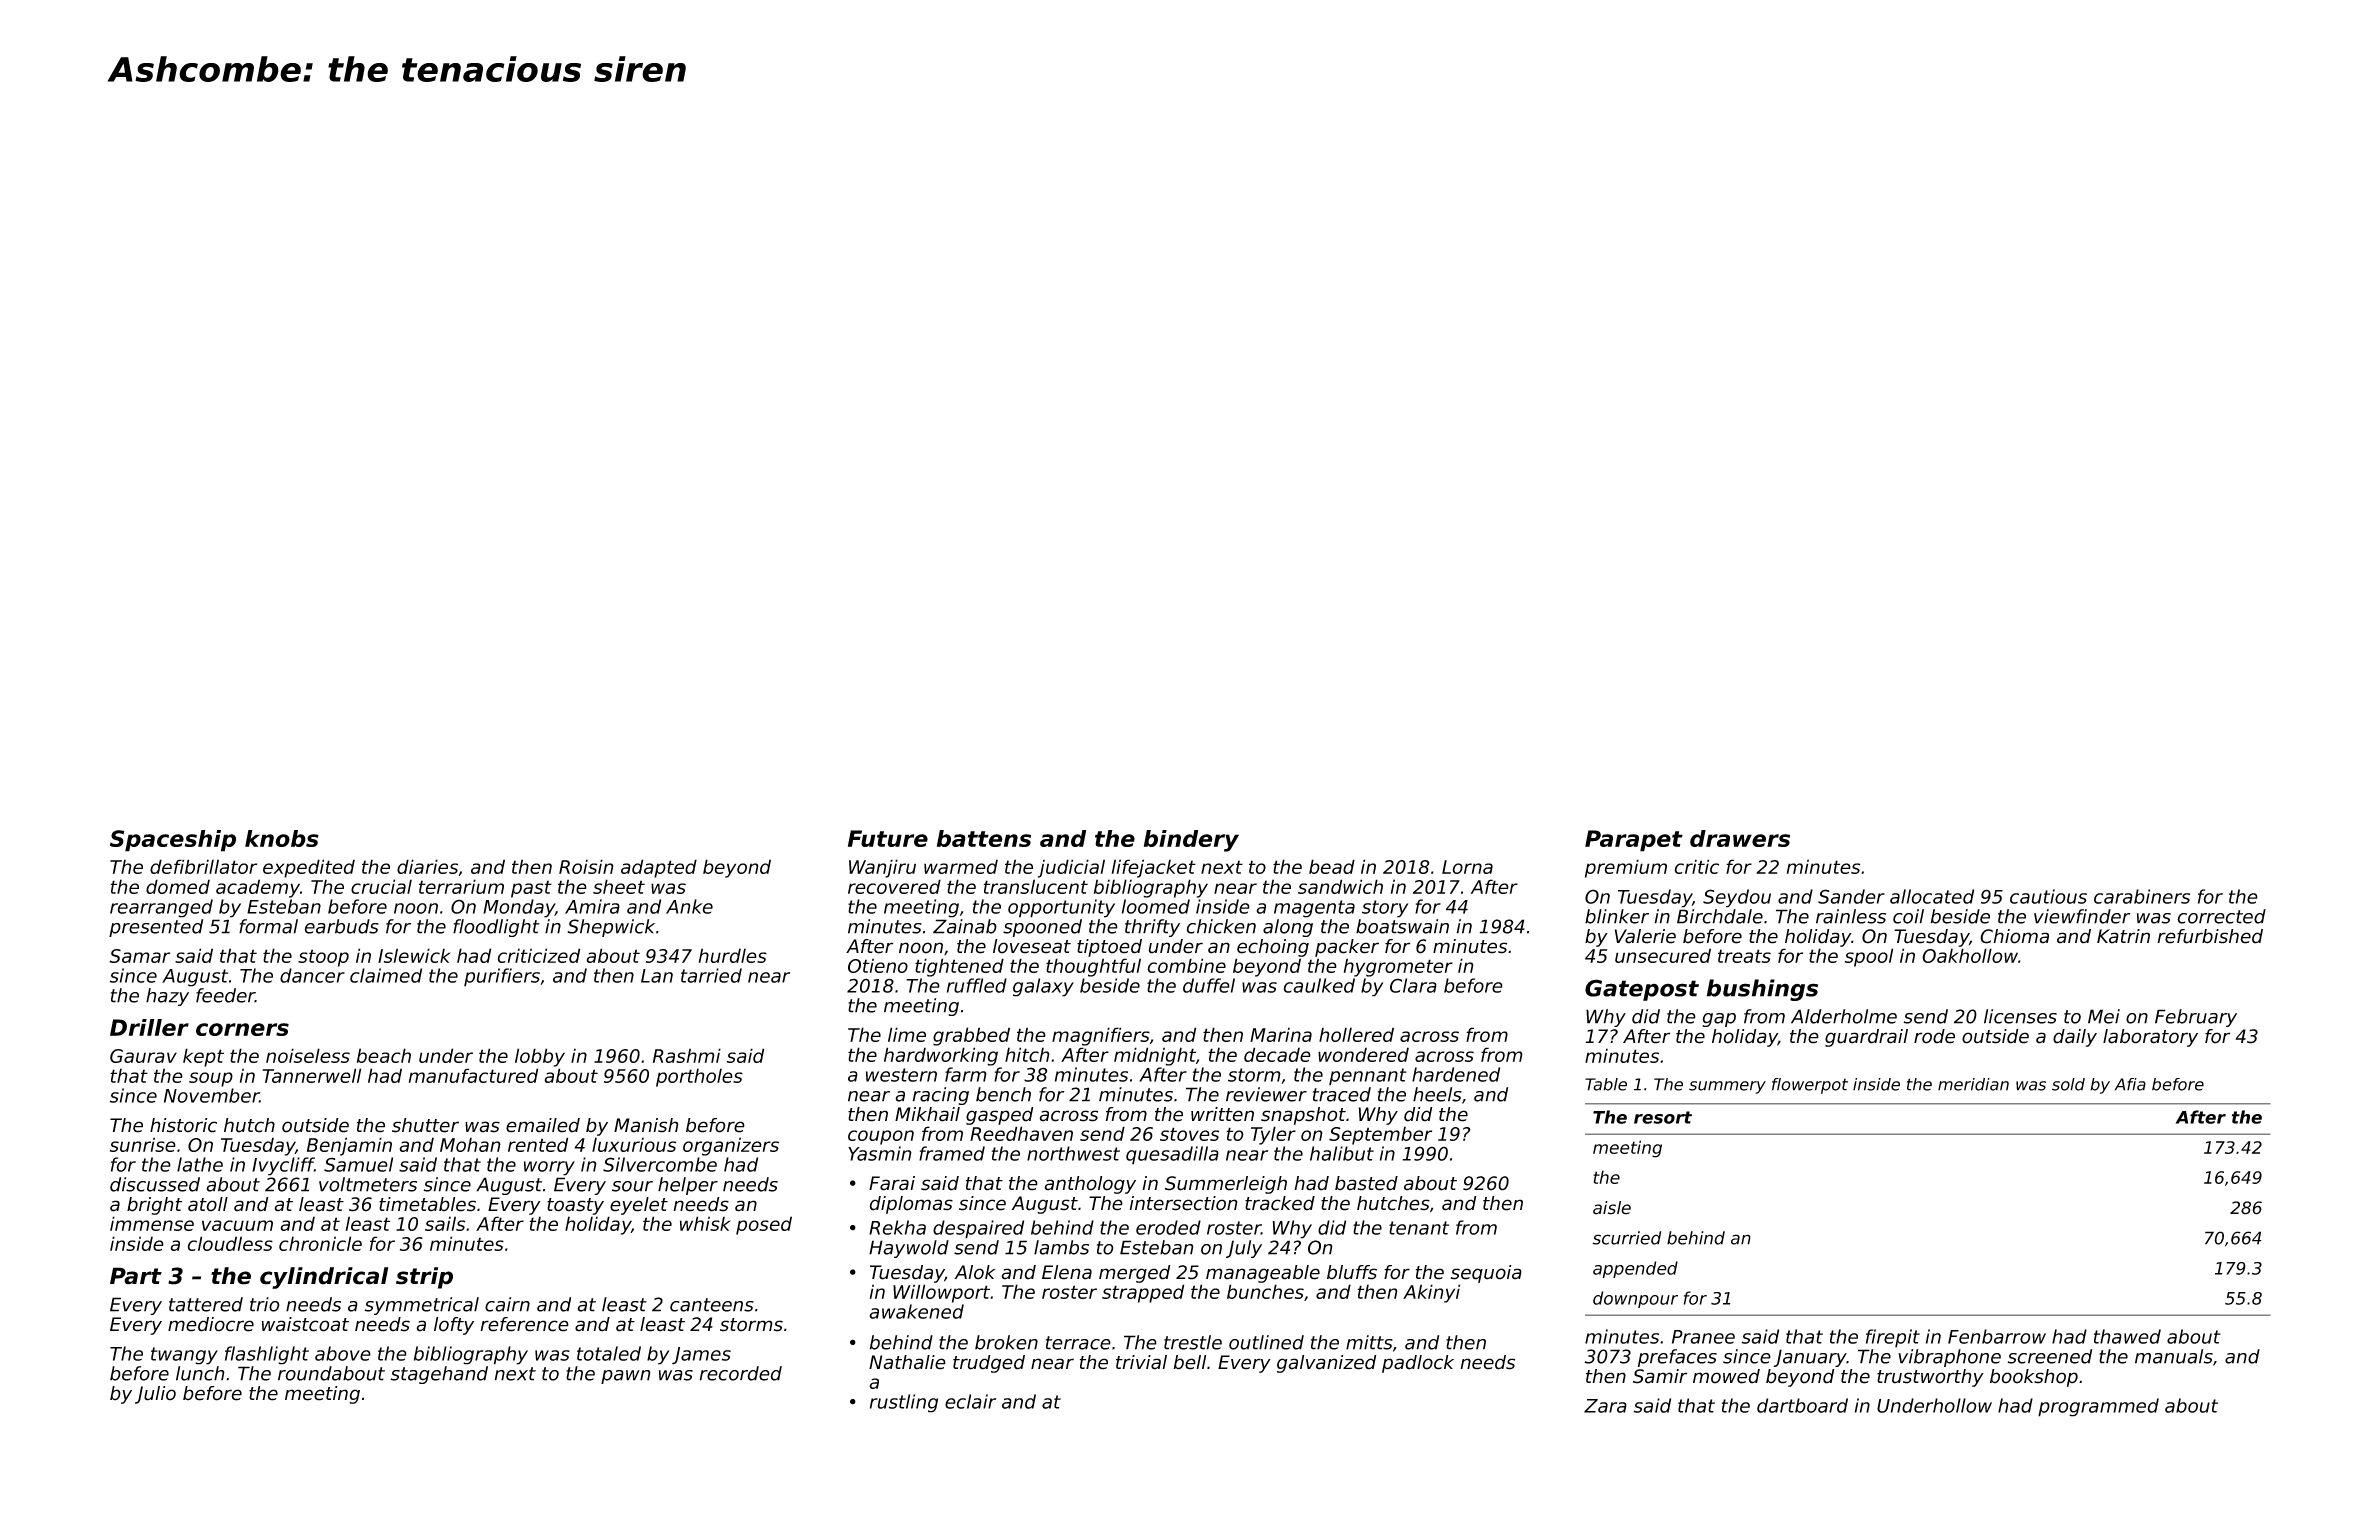 This screenshot has width=2380, height=1540. Describe the element at coordinates (892, 1183) in the screenshot. I see `Farai` at that location.
